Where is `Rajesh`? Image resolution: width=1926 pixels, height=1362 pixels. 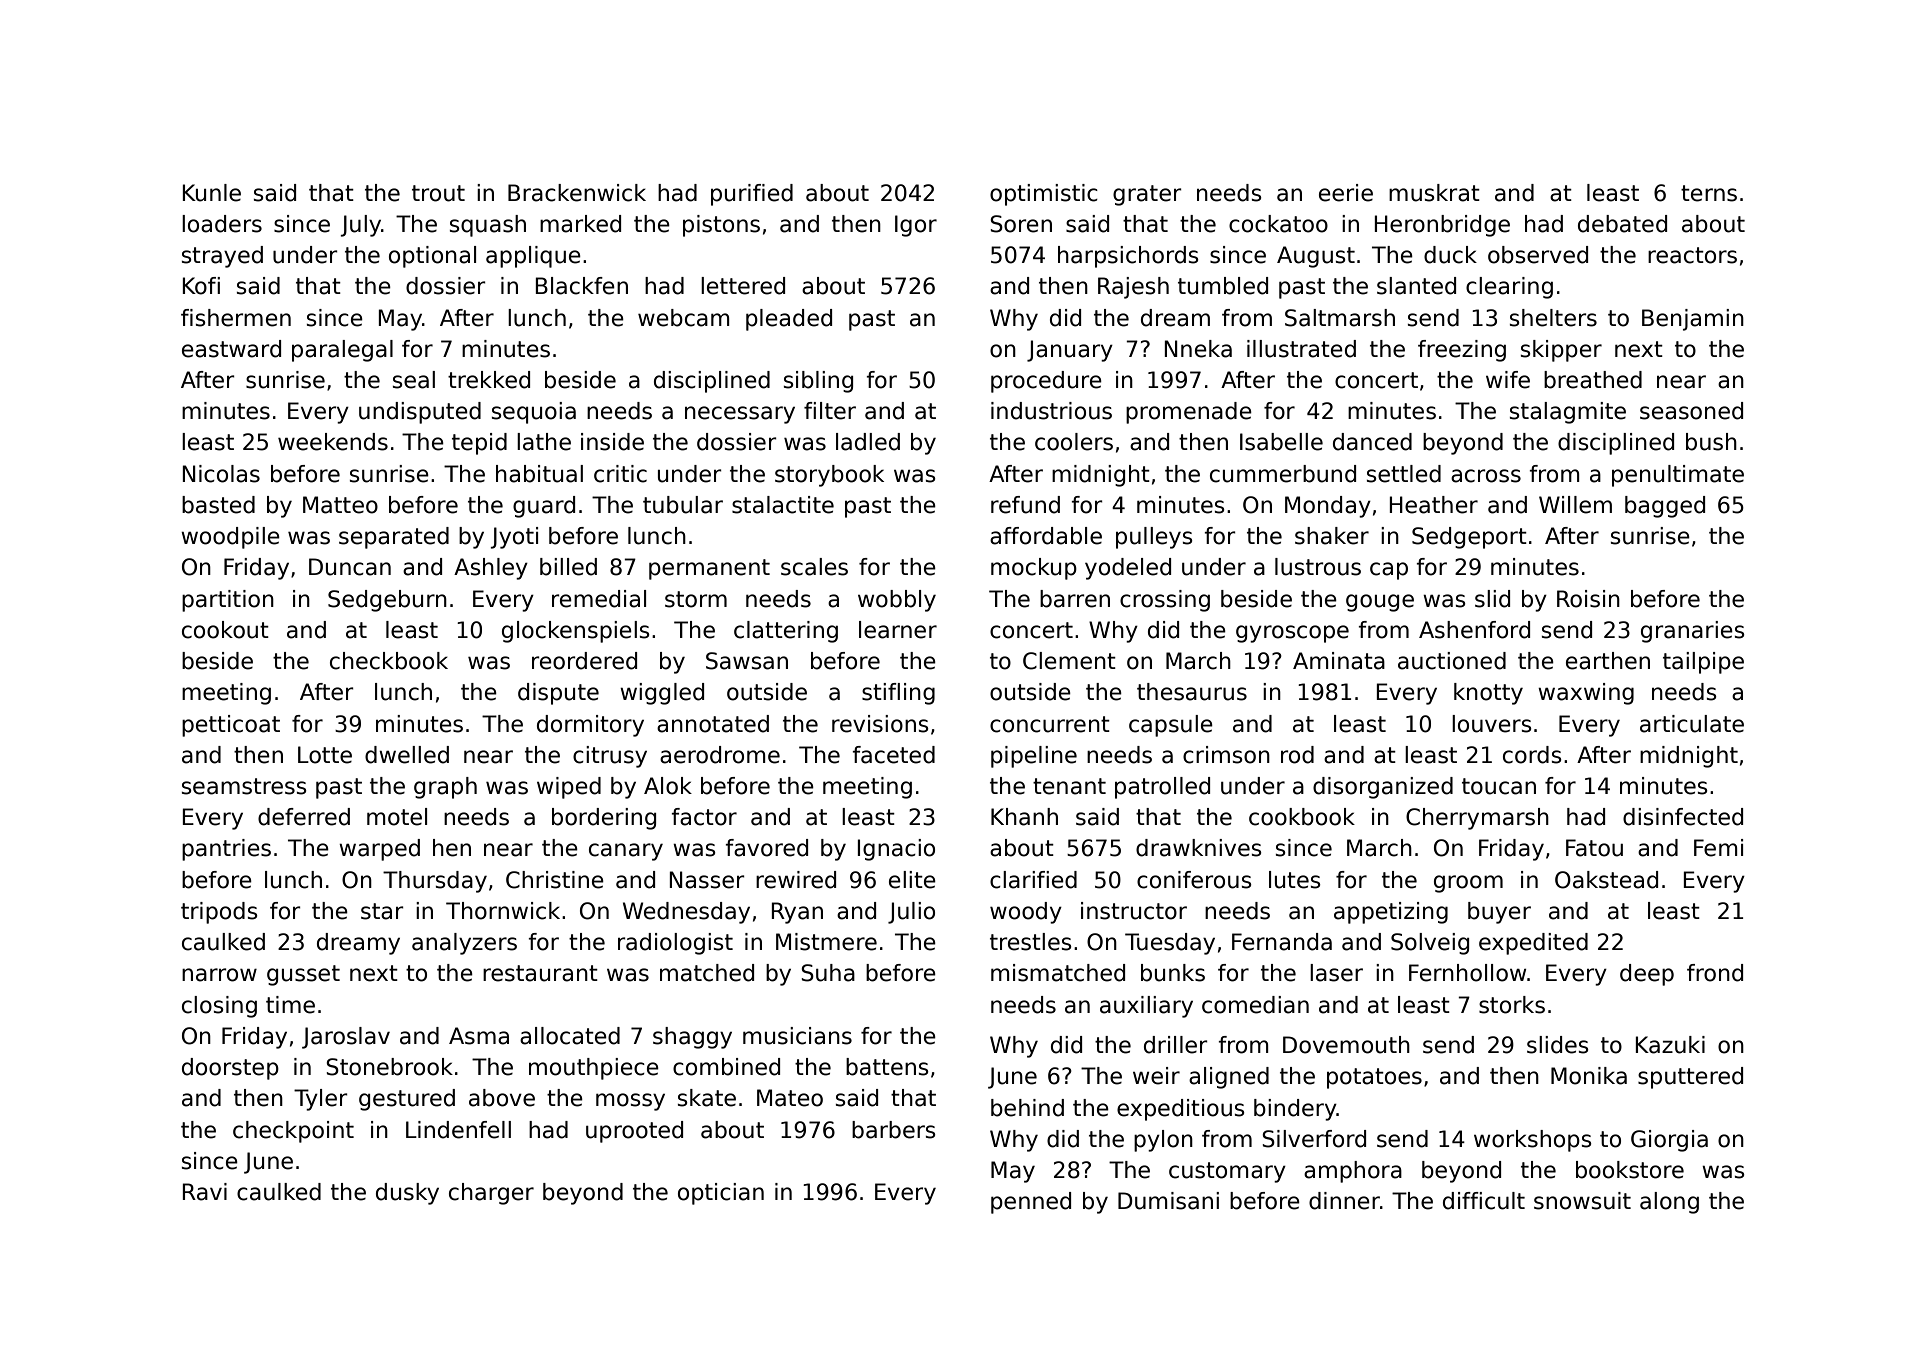
Rajesh is located at coordinates (1133, 288).
